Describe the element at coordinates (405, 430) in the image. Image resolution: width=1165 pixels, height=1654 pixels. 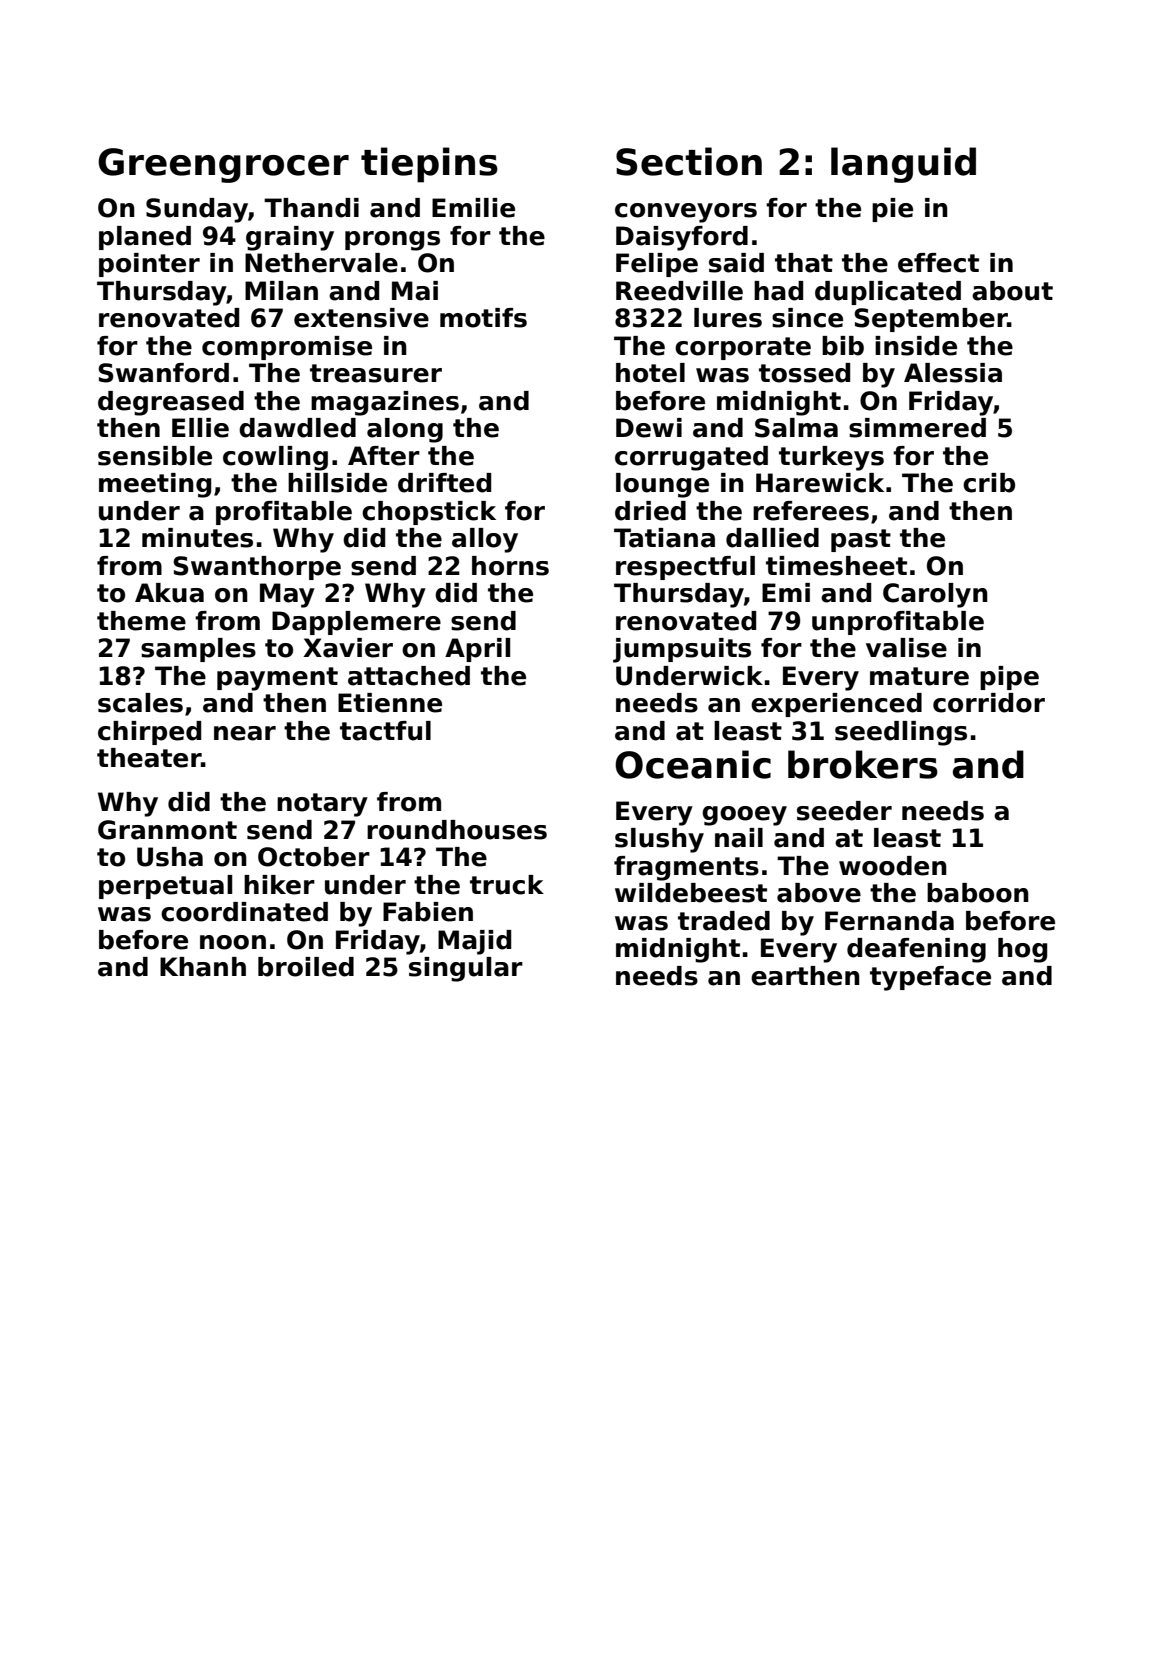
I see `along` at that location.
